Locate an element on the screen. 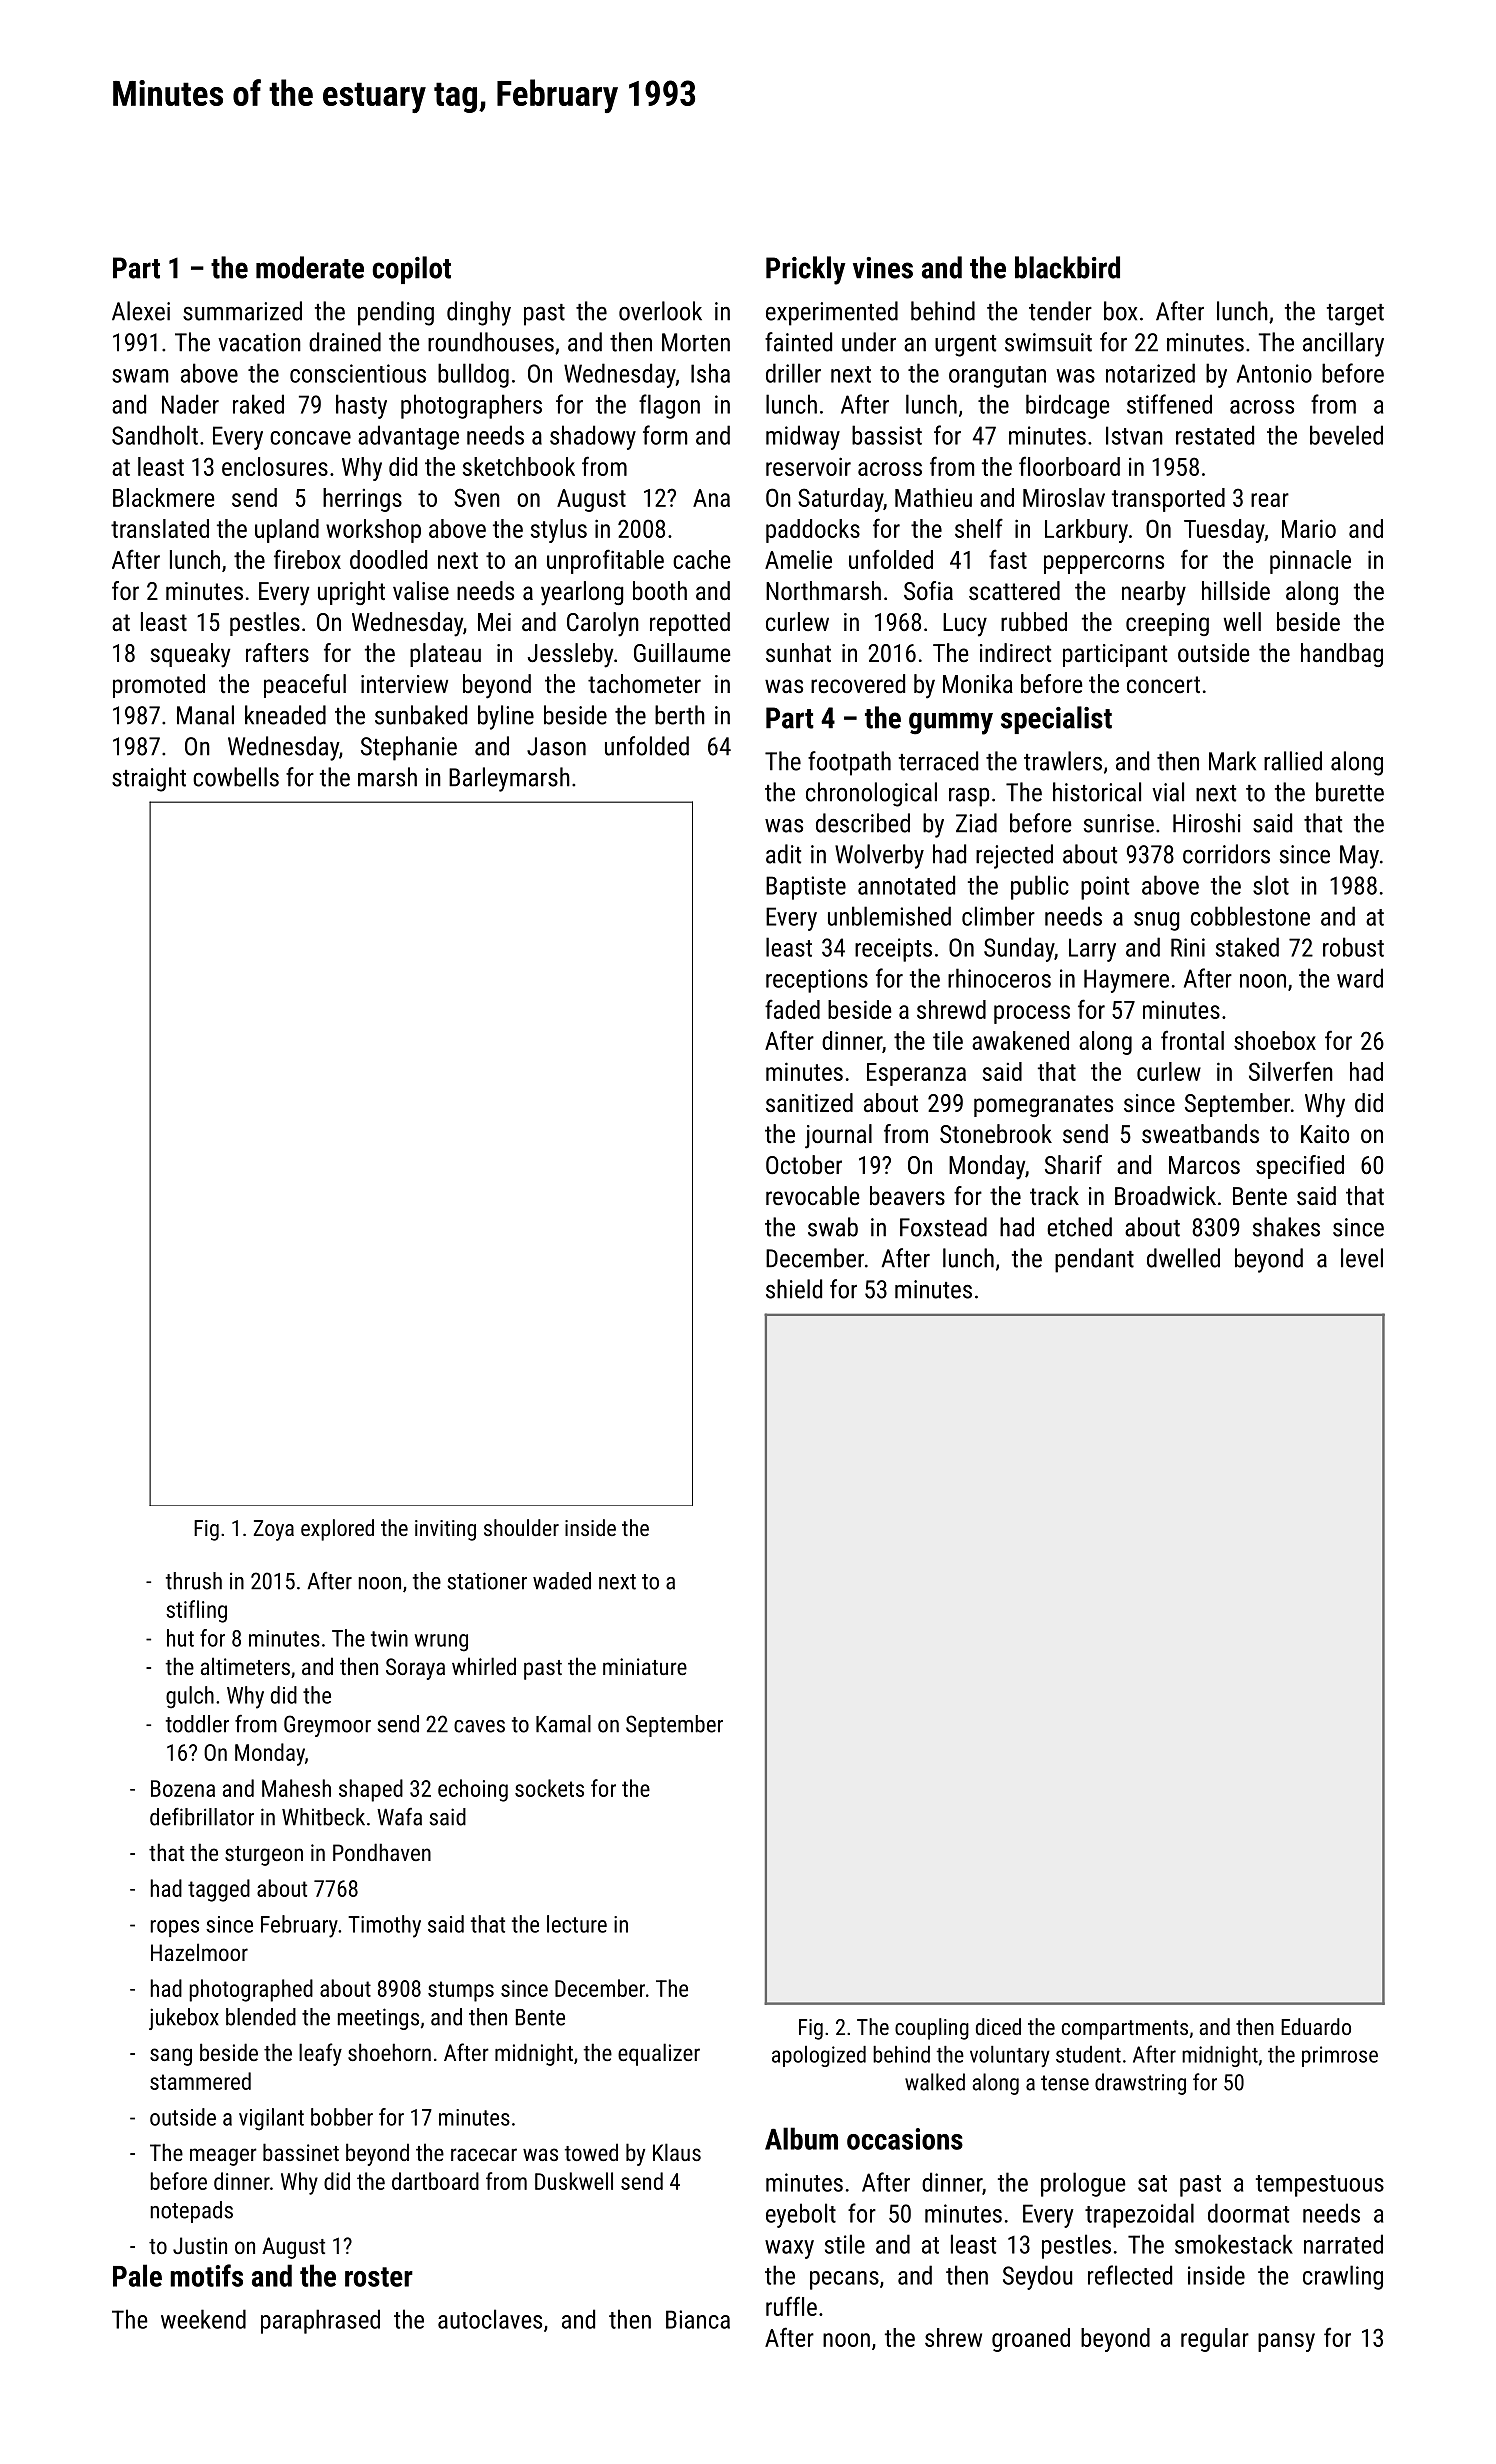 Image resolution: width=1496 pixels, height=2464 pixels. straight is located at coordinates (149, 779).
